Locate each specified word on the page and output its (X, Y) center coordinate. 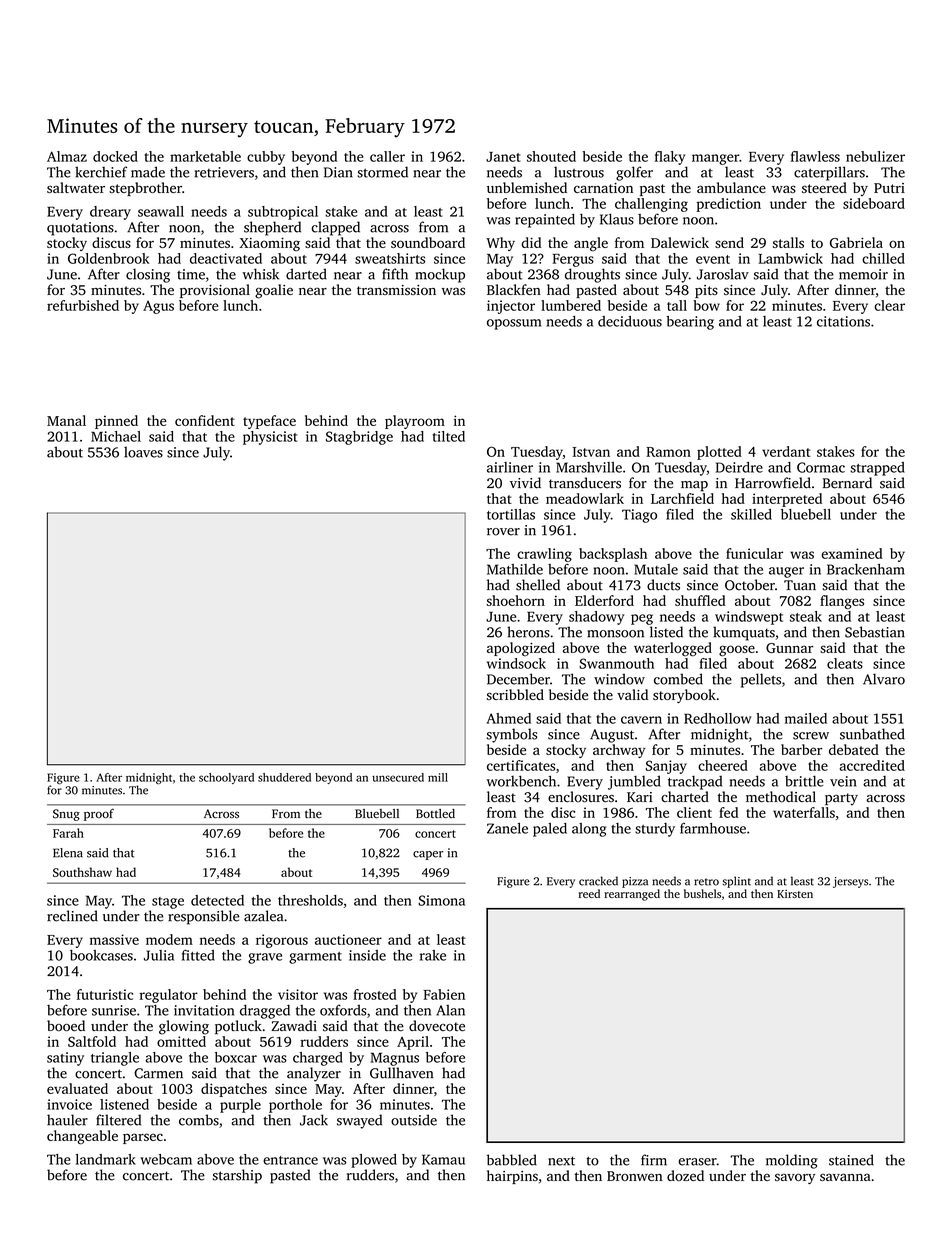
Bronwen (635, 1176)
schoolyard (226, 778)
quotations (80, 229)
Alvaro (884, 679)
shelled (538, 585)
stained (851, 1160)
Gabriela (856, 242)
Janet (503, 157)
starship (237, 1176)
